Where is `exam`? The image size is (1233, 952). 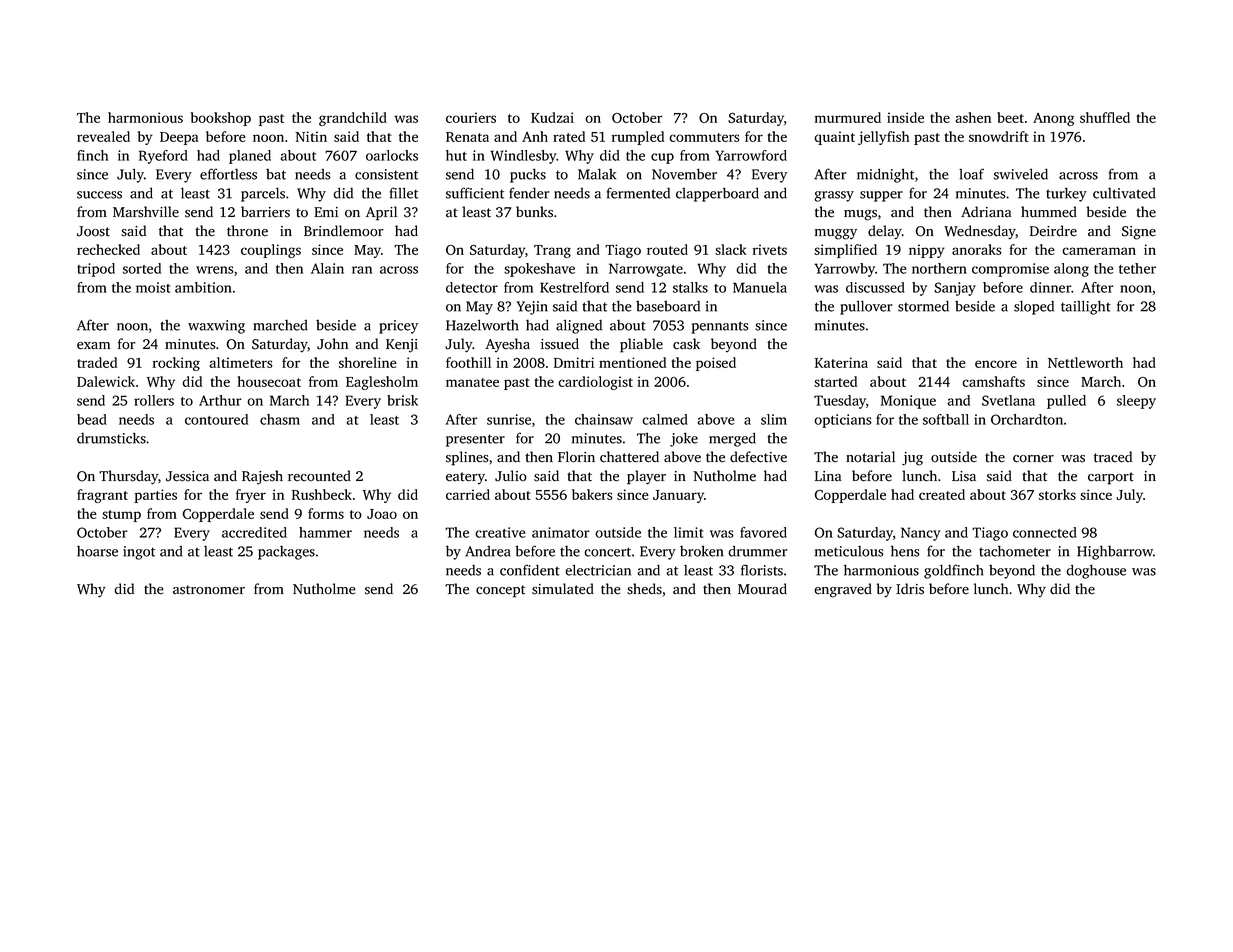
exam is located at coordinates (93, 346).
